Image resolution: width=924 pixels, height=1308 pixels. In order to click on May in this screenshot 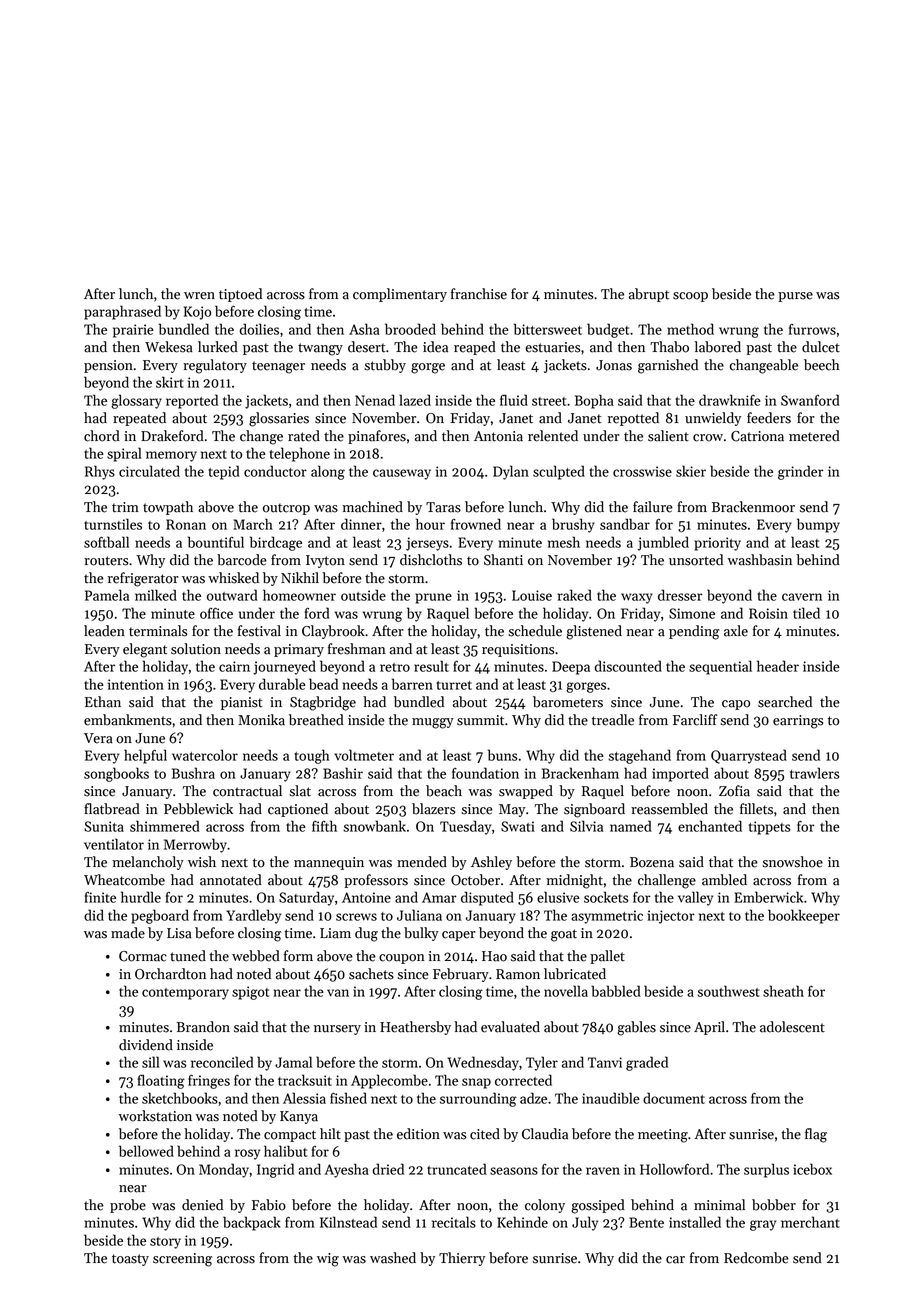, I will do `click(512, 810)`.
